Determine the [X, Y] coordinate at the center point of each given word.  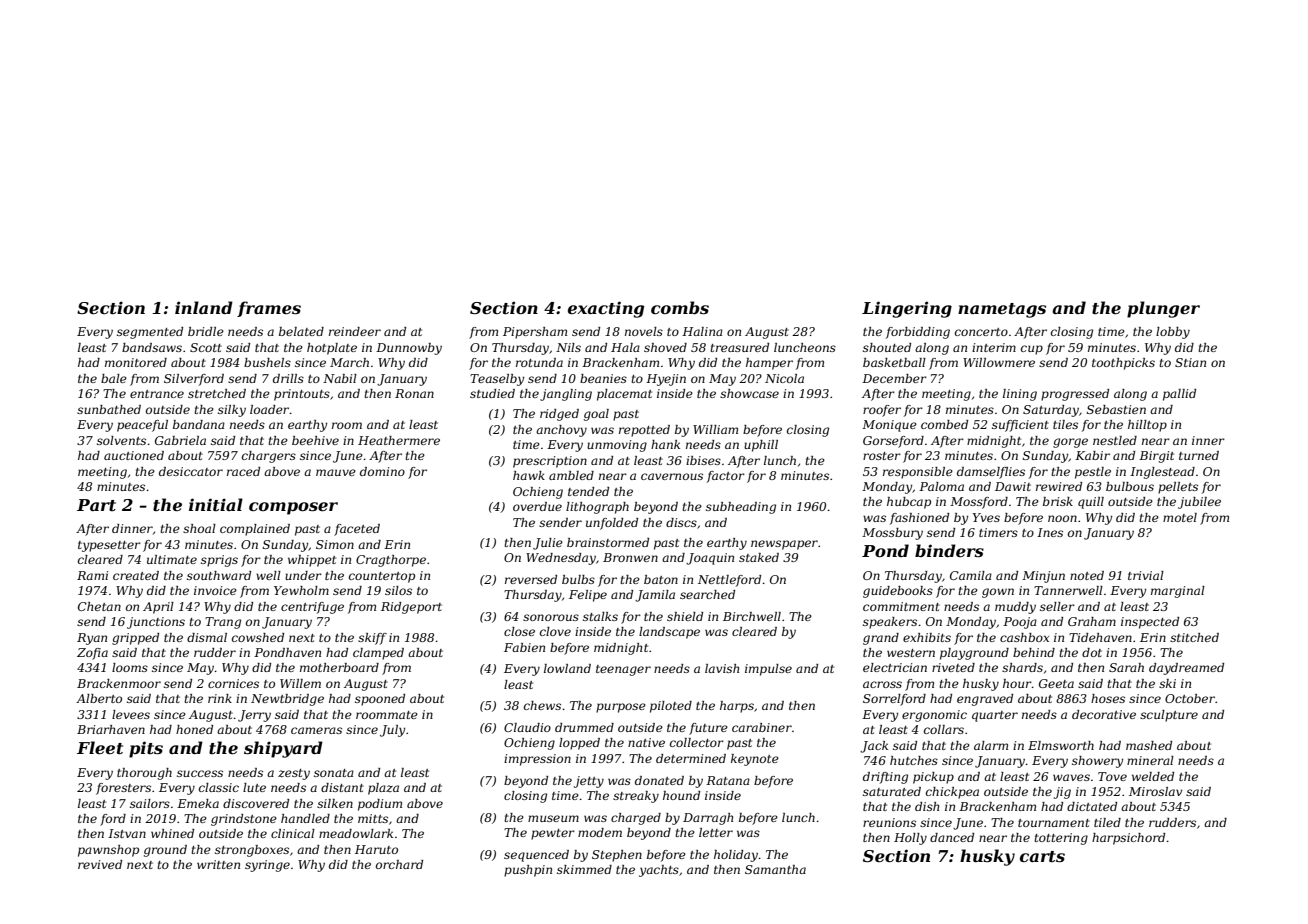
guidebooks [898, 592]
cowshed [258, 637]
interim [994, 347]
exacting [606, 309]
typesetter [109, 546]
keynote [755, 760]
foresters [123, 789]
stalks [600, 616]
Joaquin [710, 559]
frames [269, 309]
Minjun [1043, 577]
